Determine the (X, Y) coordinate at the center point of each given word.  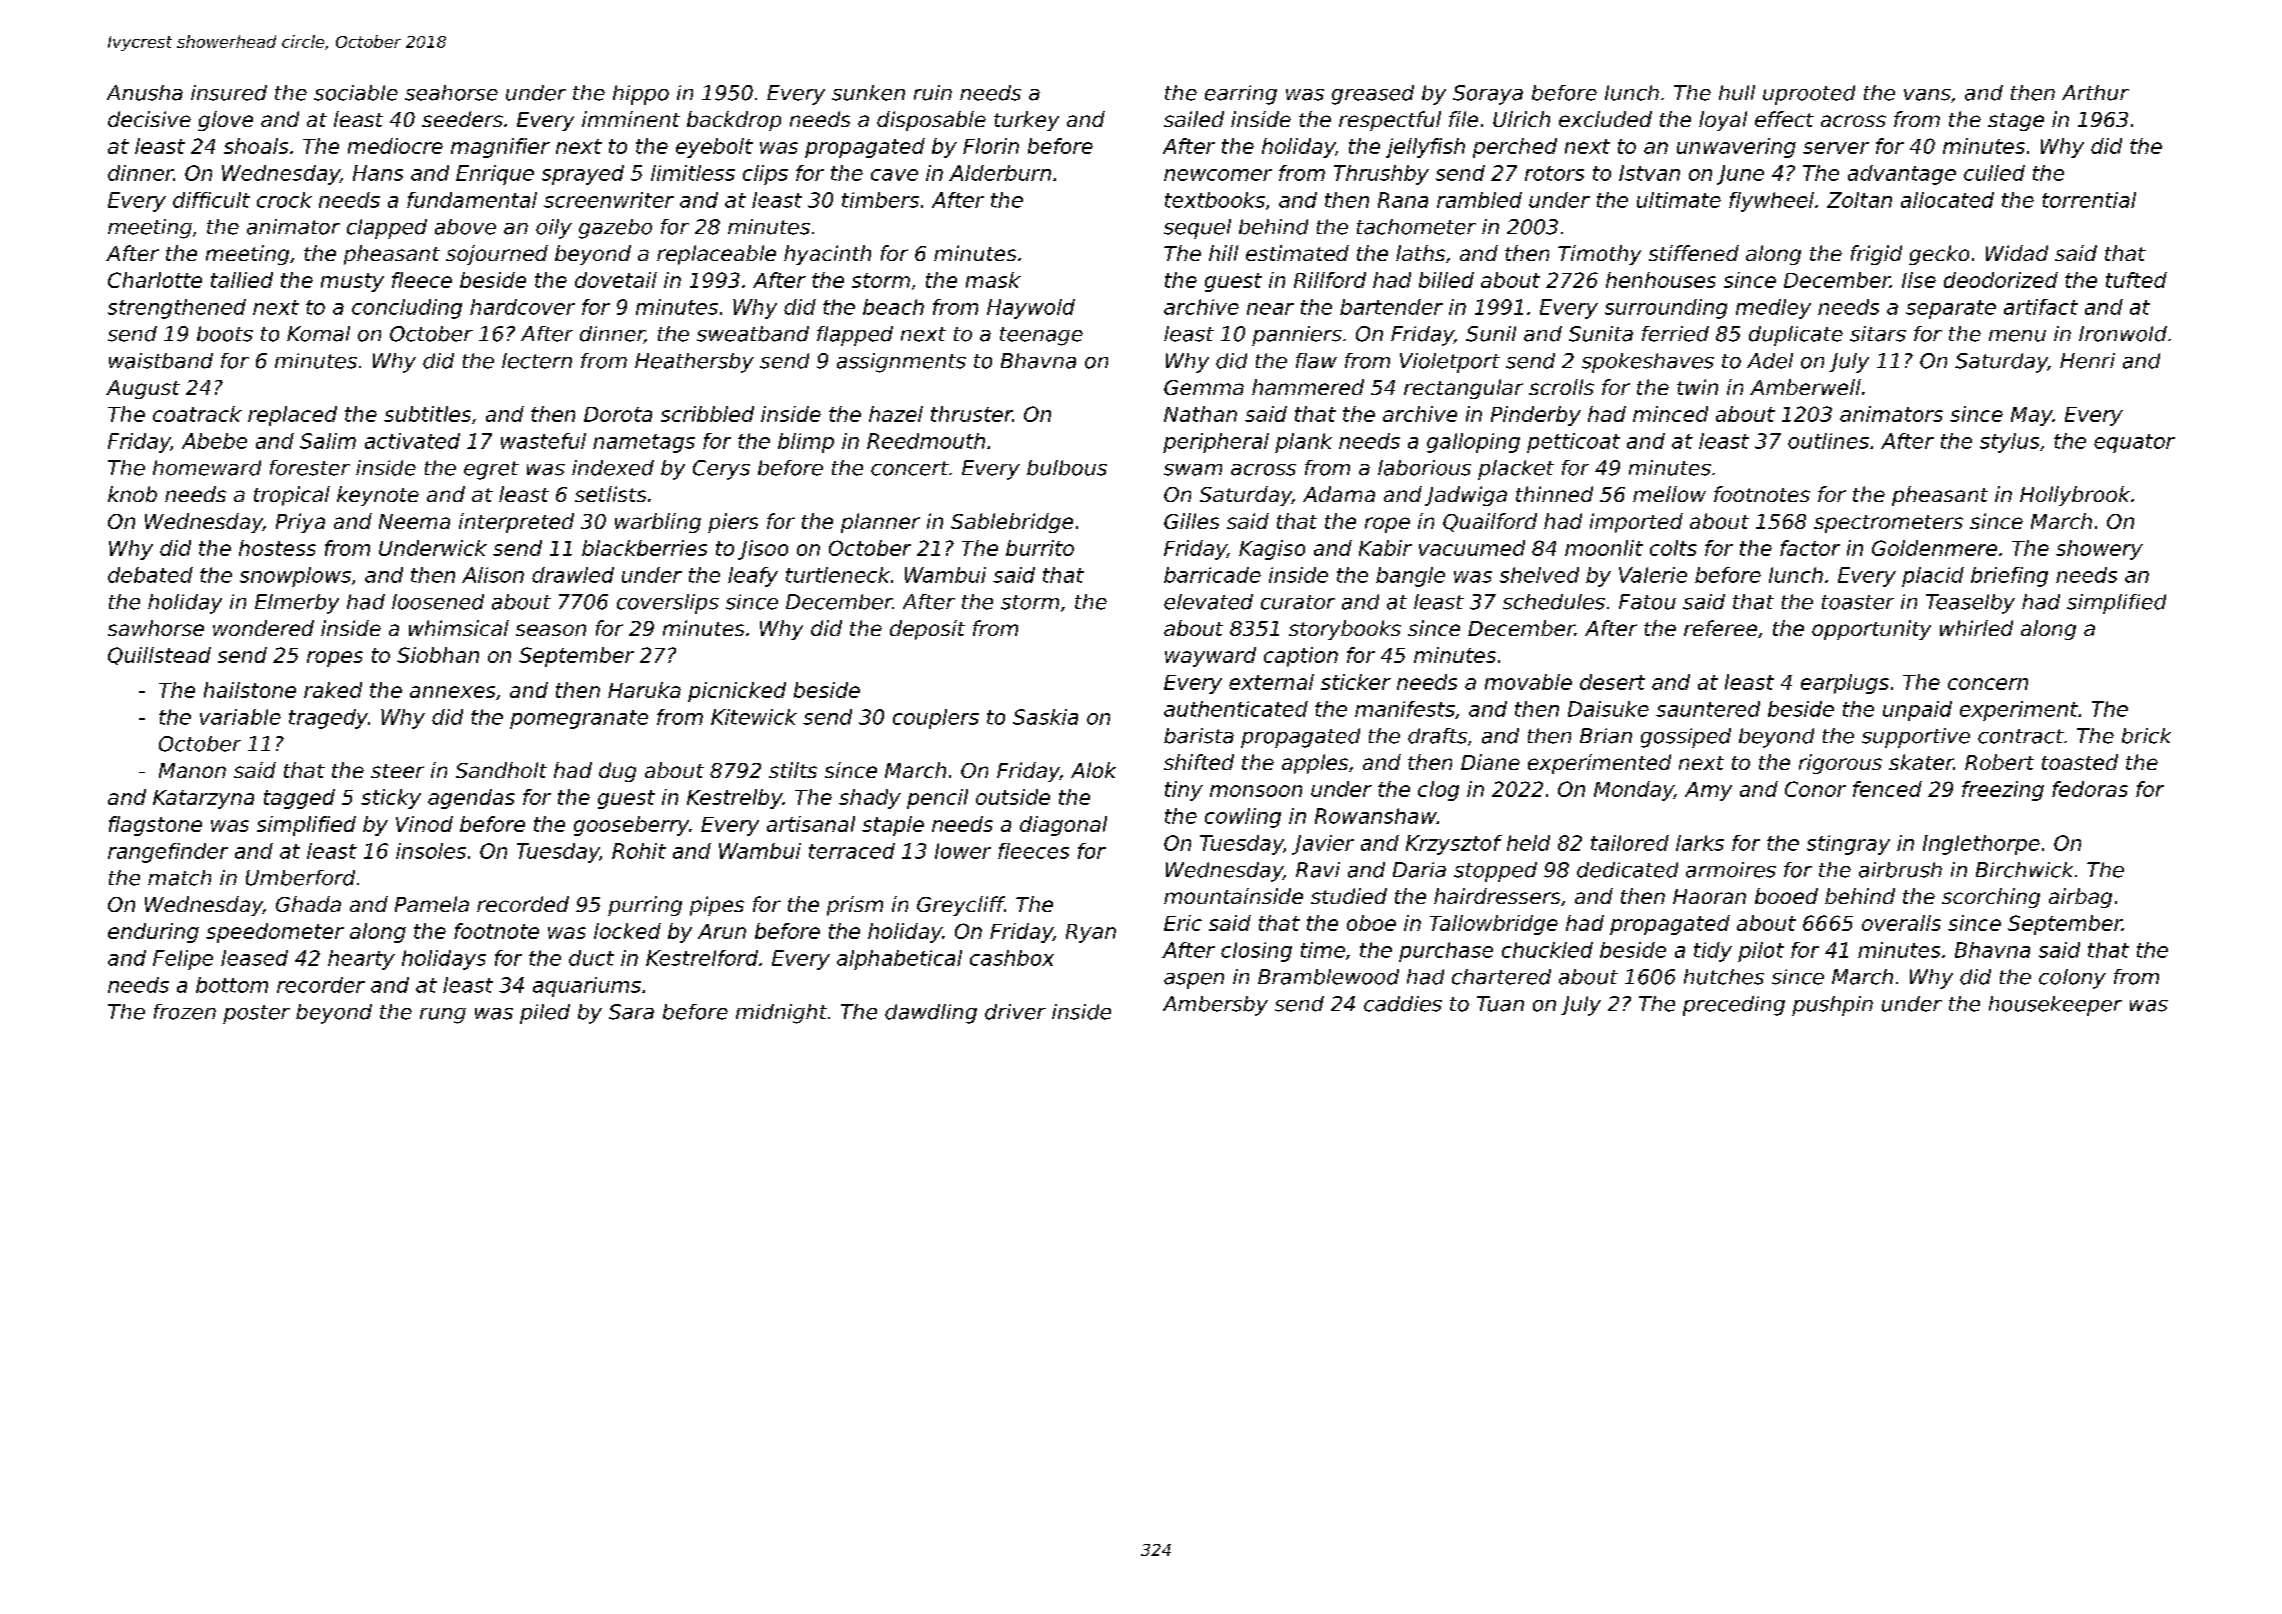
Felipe (183, 960)
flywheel (1771, 202)
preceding (1734, 1006)
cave (894, 175)
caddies (1403, 1004)
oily (554, 229)
